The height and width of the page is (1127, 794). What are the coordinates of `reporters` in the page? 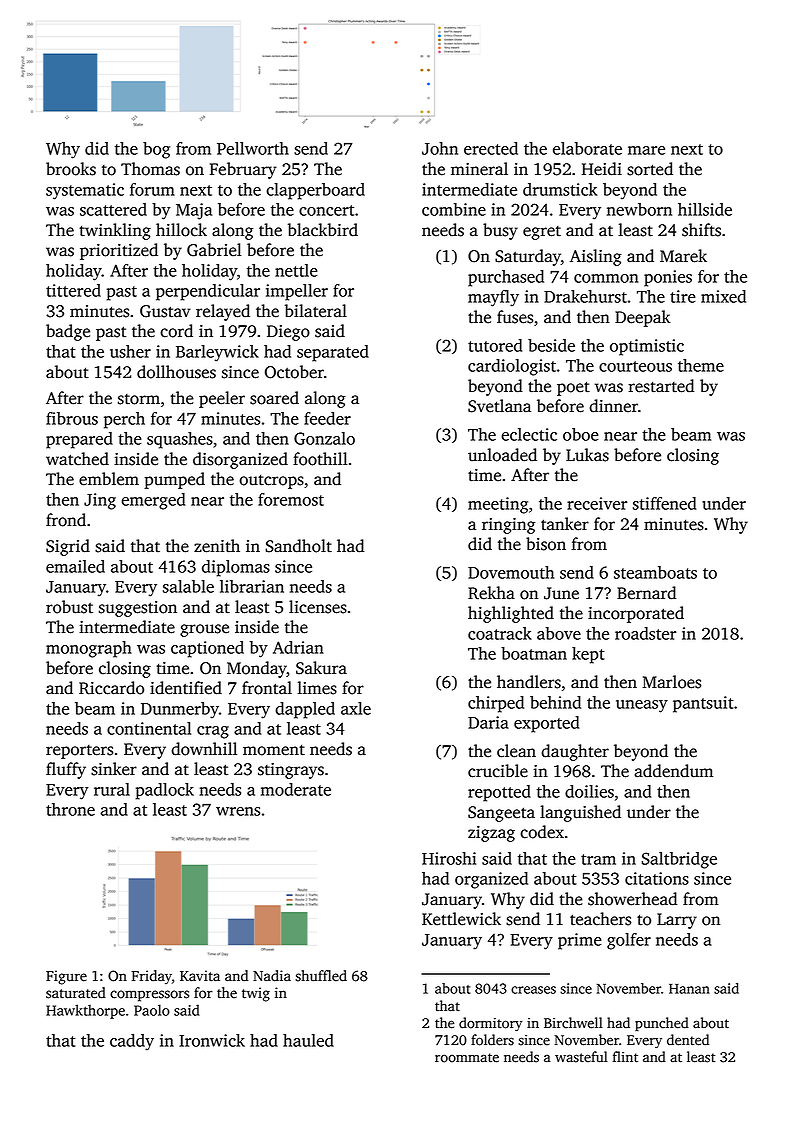 It's located at (79, 752).
